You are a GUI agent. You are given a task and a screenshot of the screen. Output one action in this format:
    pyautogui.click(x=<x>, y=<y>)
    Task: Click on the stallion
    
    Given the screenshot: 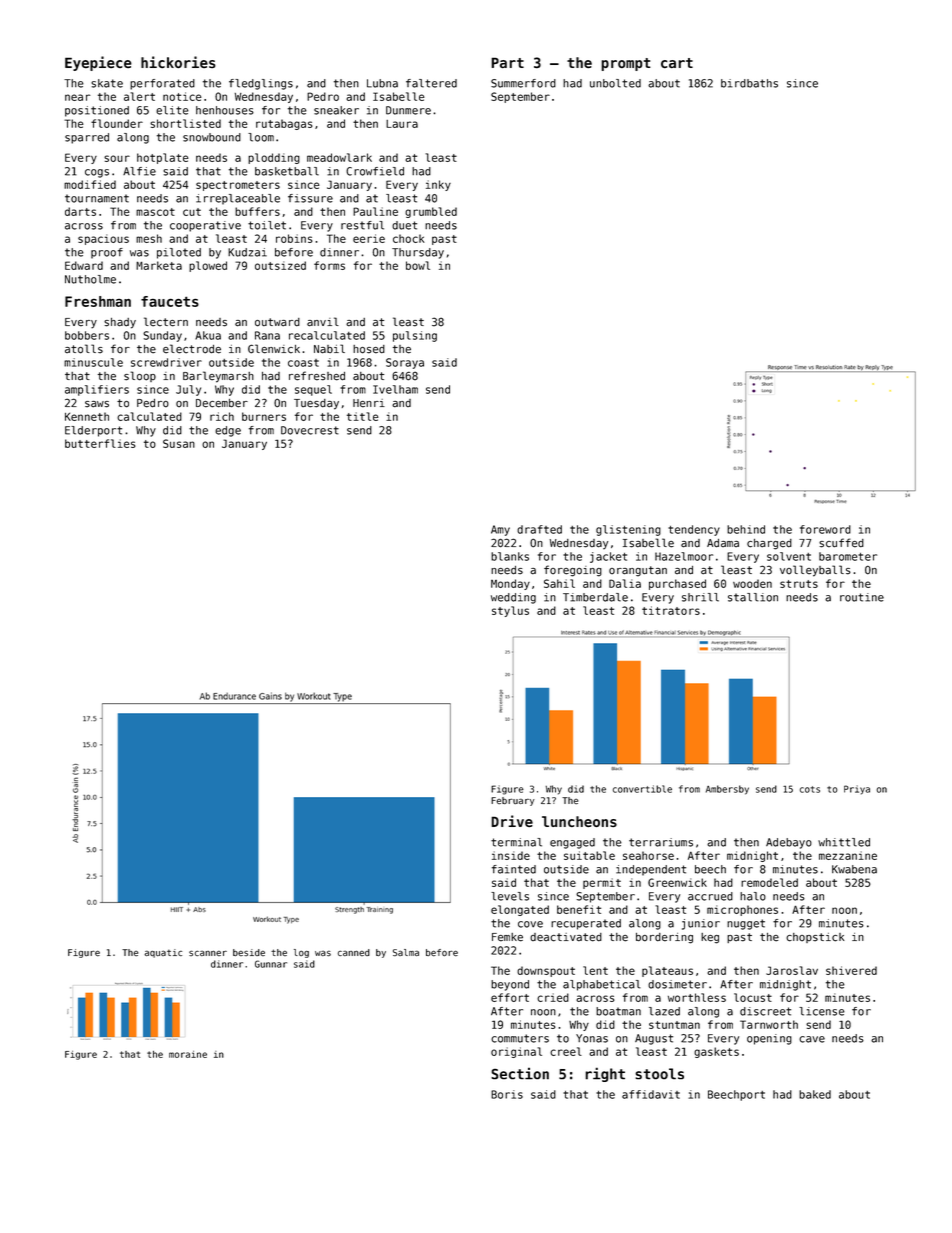 What is the action you would take?
    pyautogui.click(x=753, y=597)
